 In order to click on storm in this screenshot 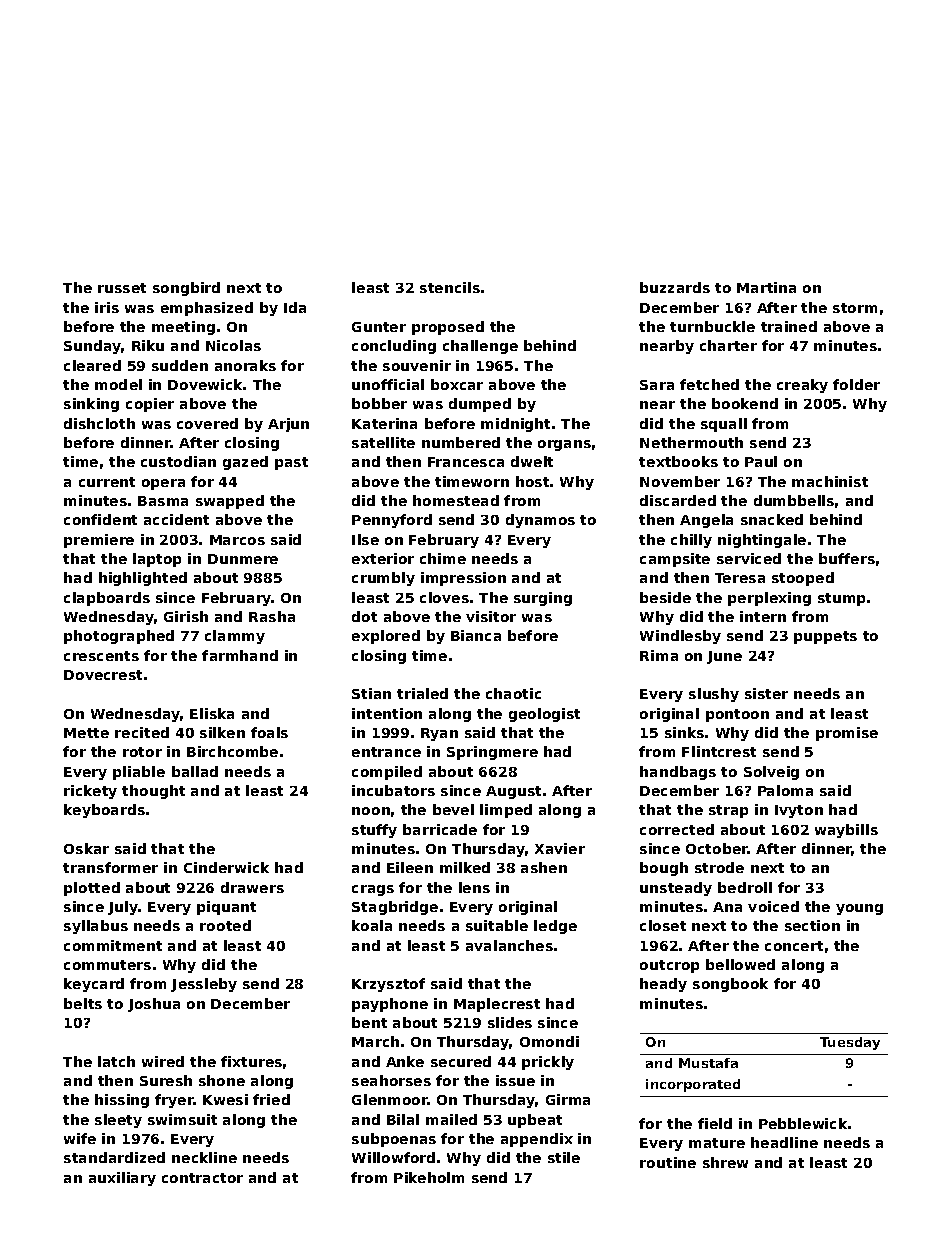, I will do `click(855, 308)`.
